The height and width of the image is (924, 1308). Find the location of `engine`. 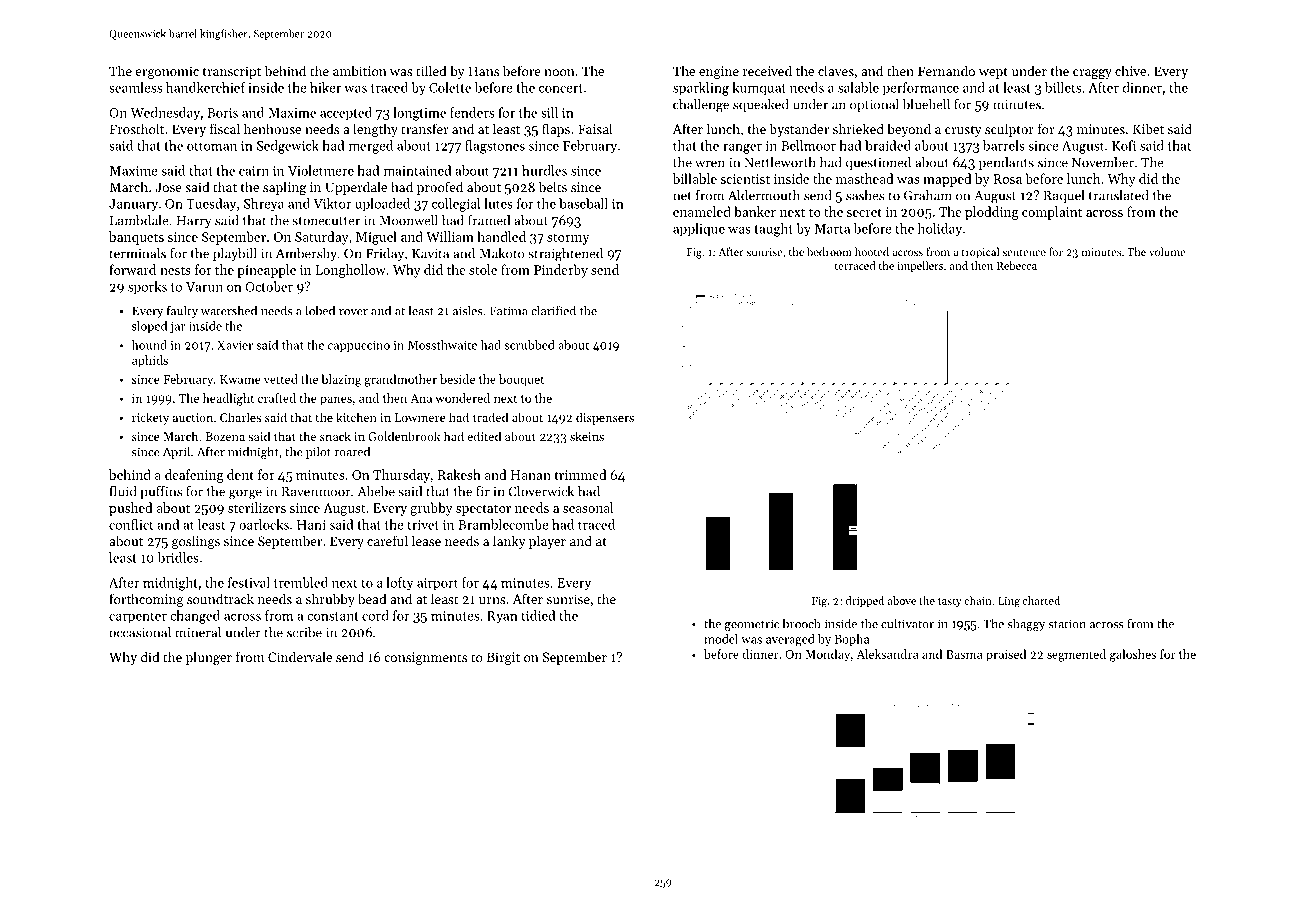

engine is located at coordinates (719, 72).
